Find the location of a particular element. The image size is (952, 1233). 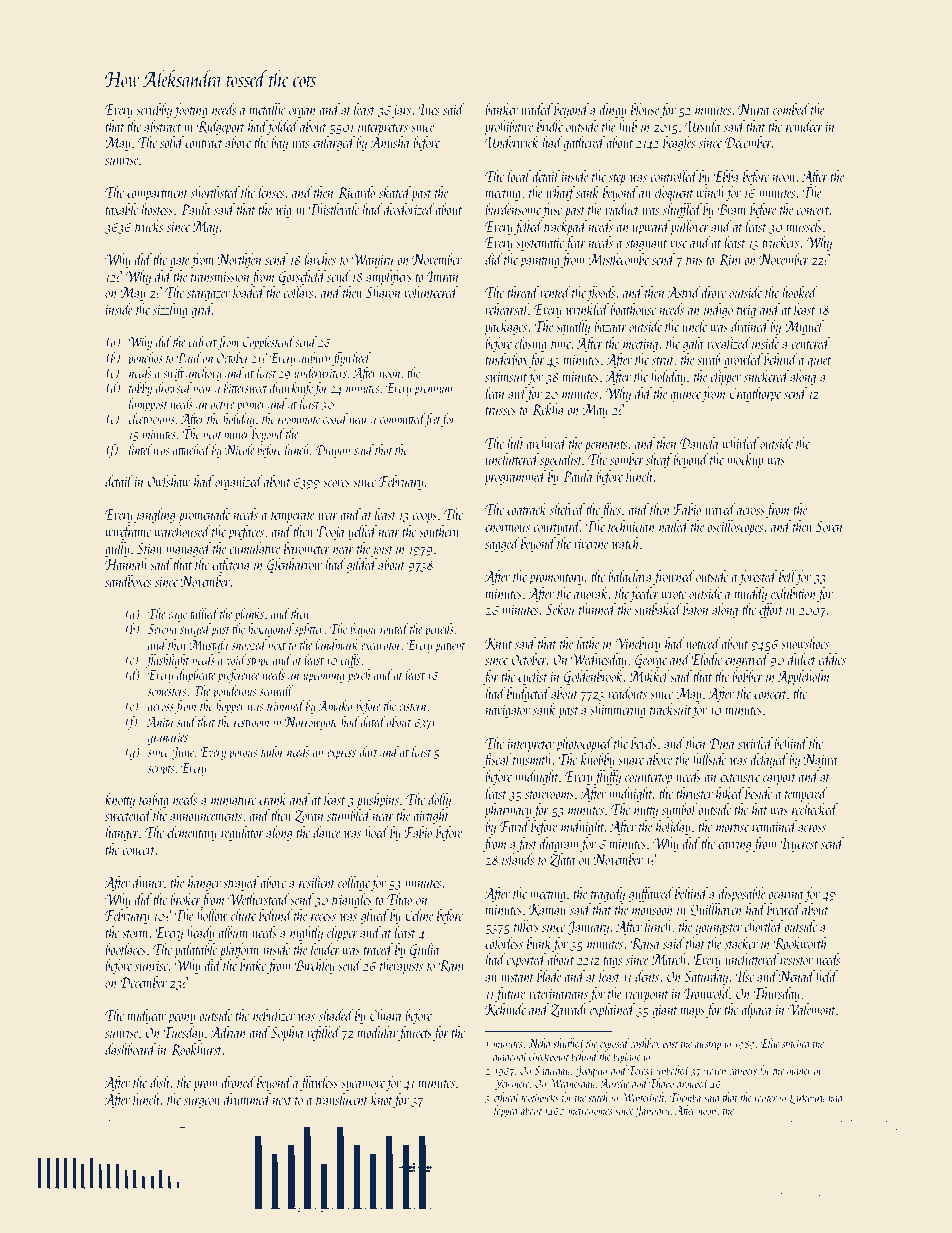

reindeer is located at coordinates (804, 126).
